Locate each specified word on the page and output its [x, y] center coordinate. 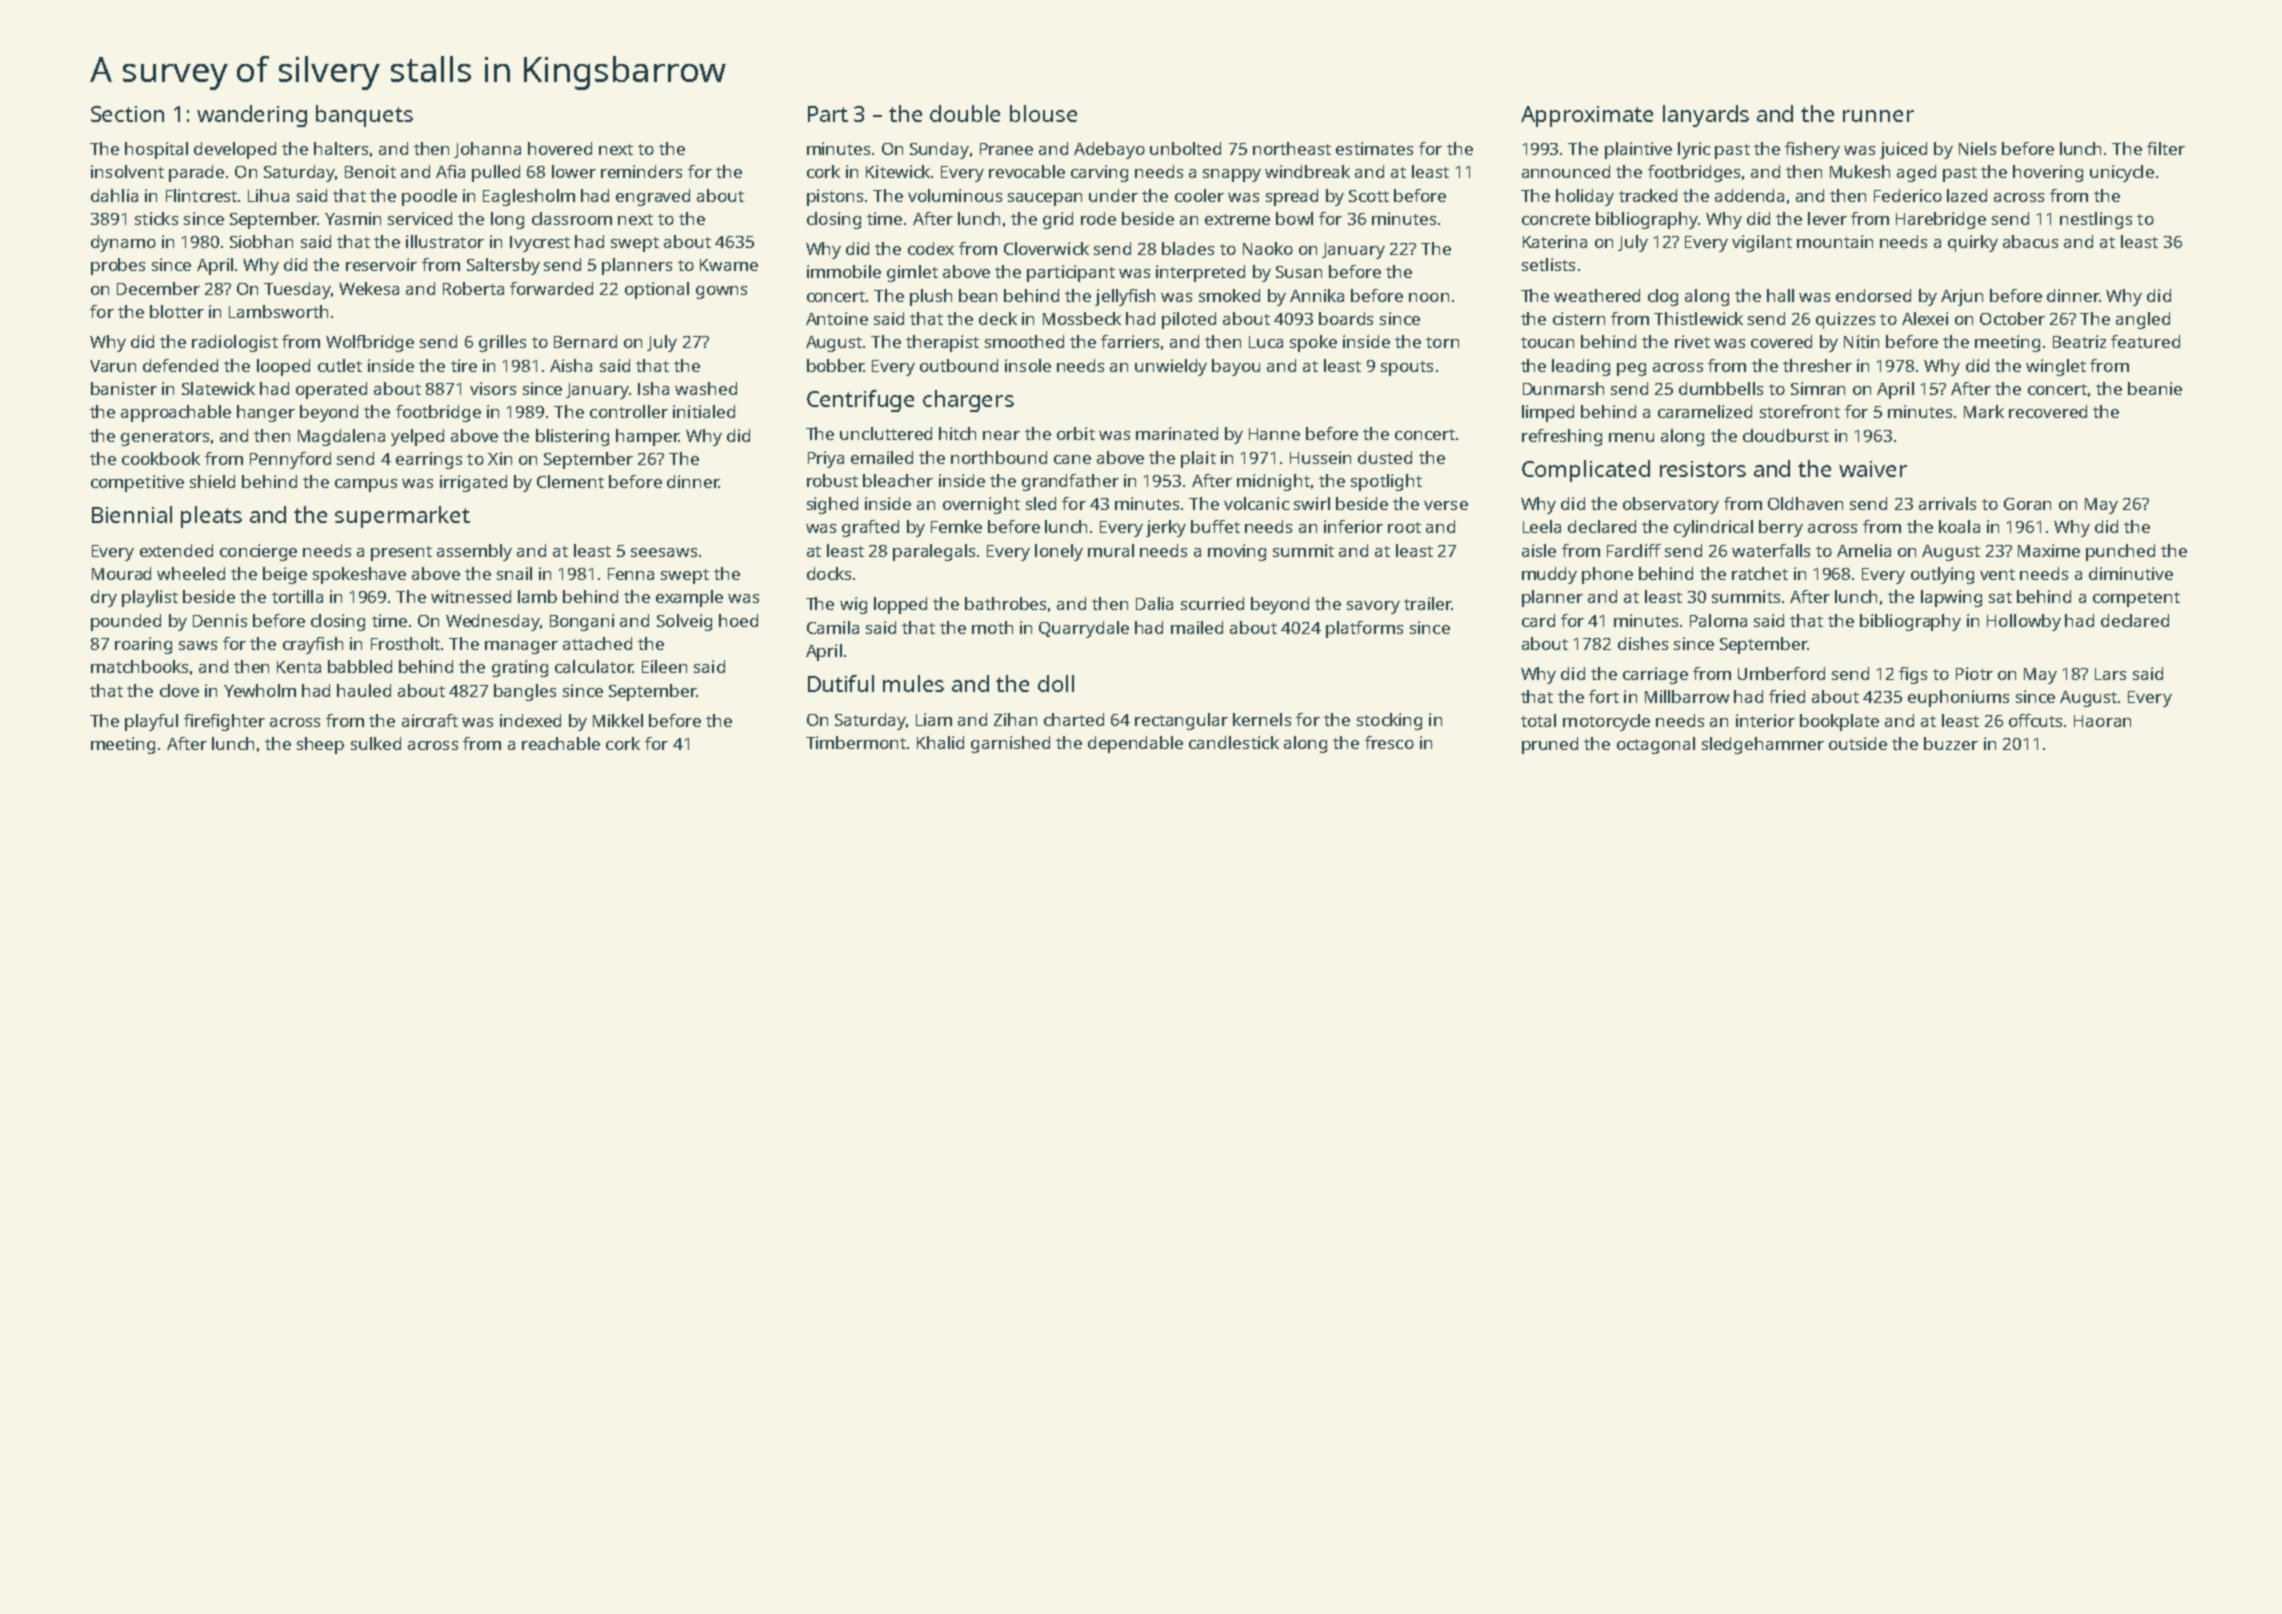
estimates [1374, 148]
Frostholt [406, 643]
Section [127, 114]
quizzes [1845, 320]
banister [124, 388]
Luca [1266, 342]
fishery [1812, 150]
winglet [2056, 367]
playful [151, 722]
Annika [1317, 295]
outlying [1942, 575]
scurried [1212, 603]
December [158, 288]
